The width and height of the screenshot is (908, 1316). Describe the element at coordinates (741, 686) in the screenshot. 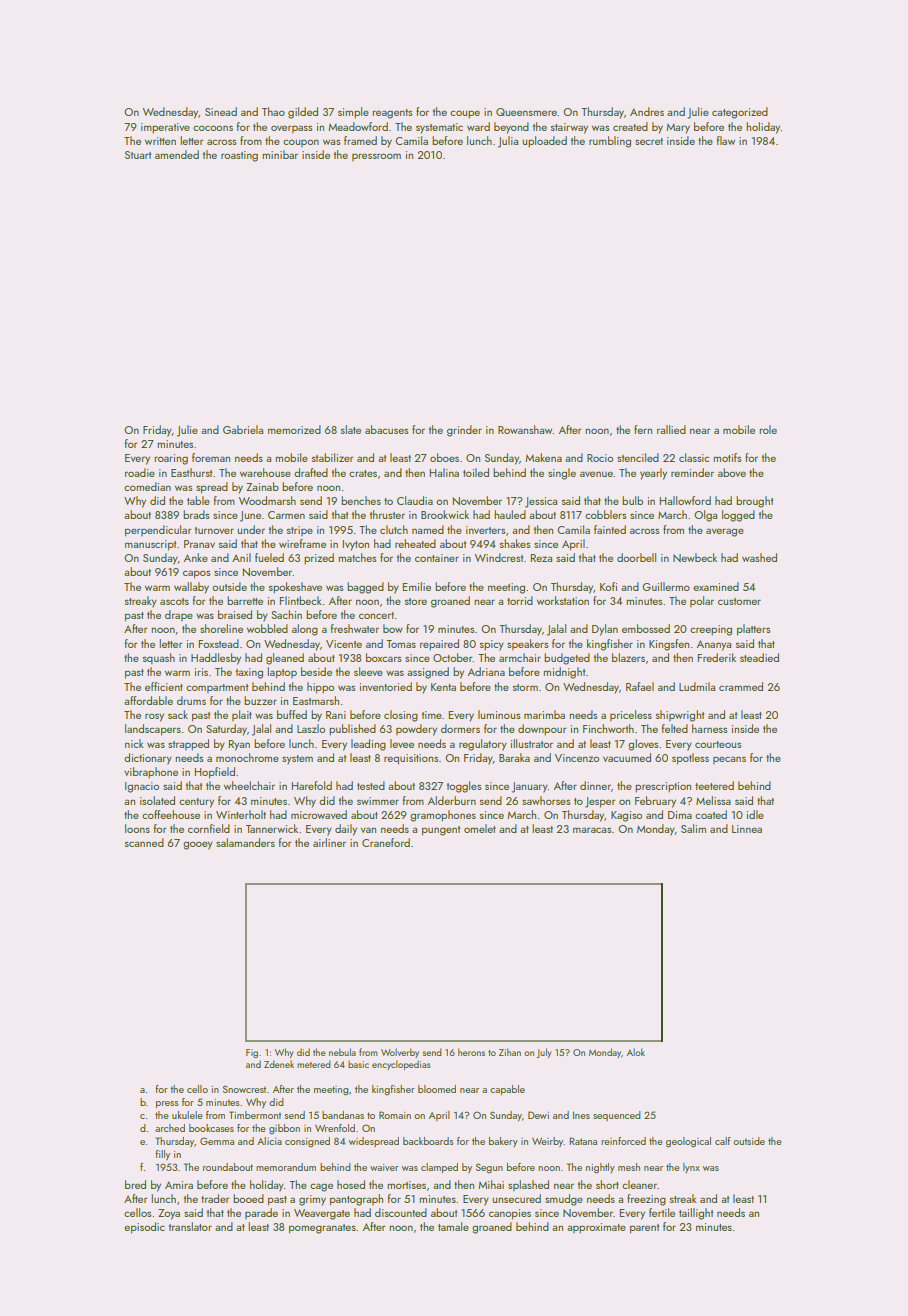

I see `crammed` at that location.
